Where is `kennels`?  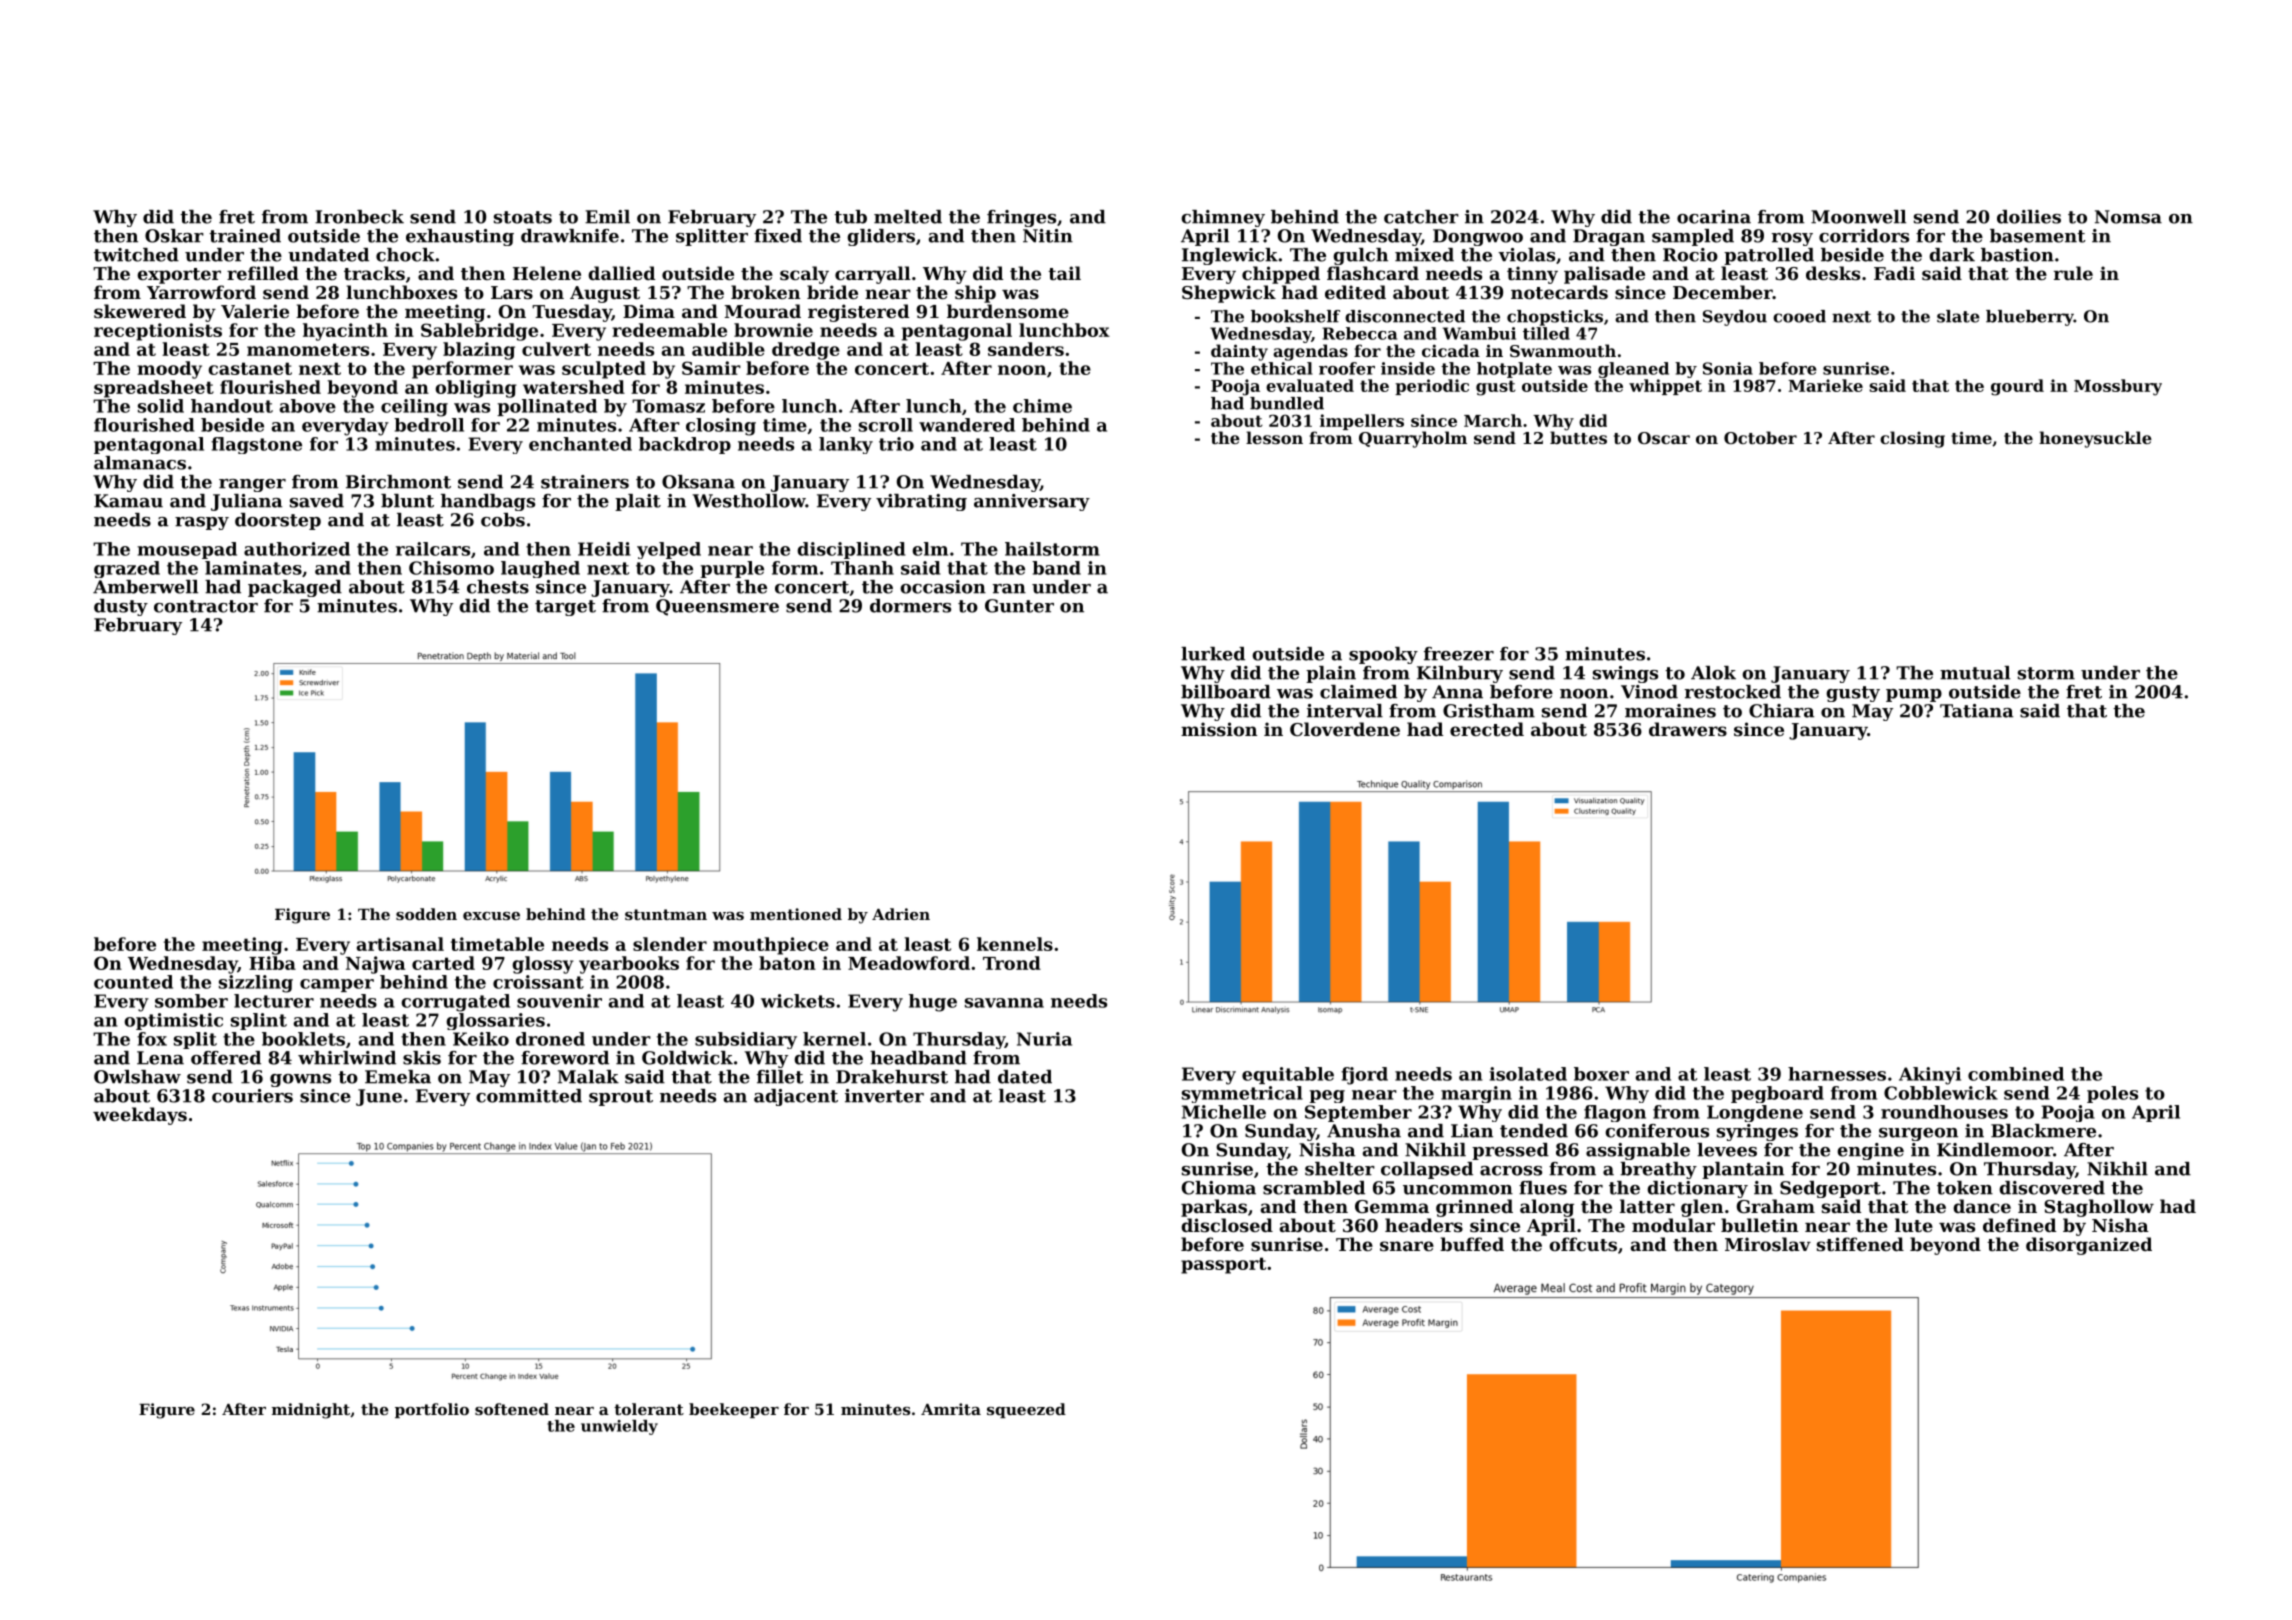
kennels is located at coordinates (1015, 944).
